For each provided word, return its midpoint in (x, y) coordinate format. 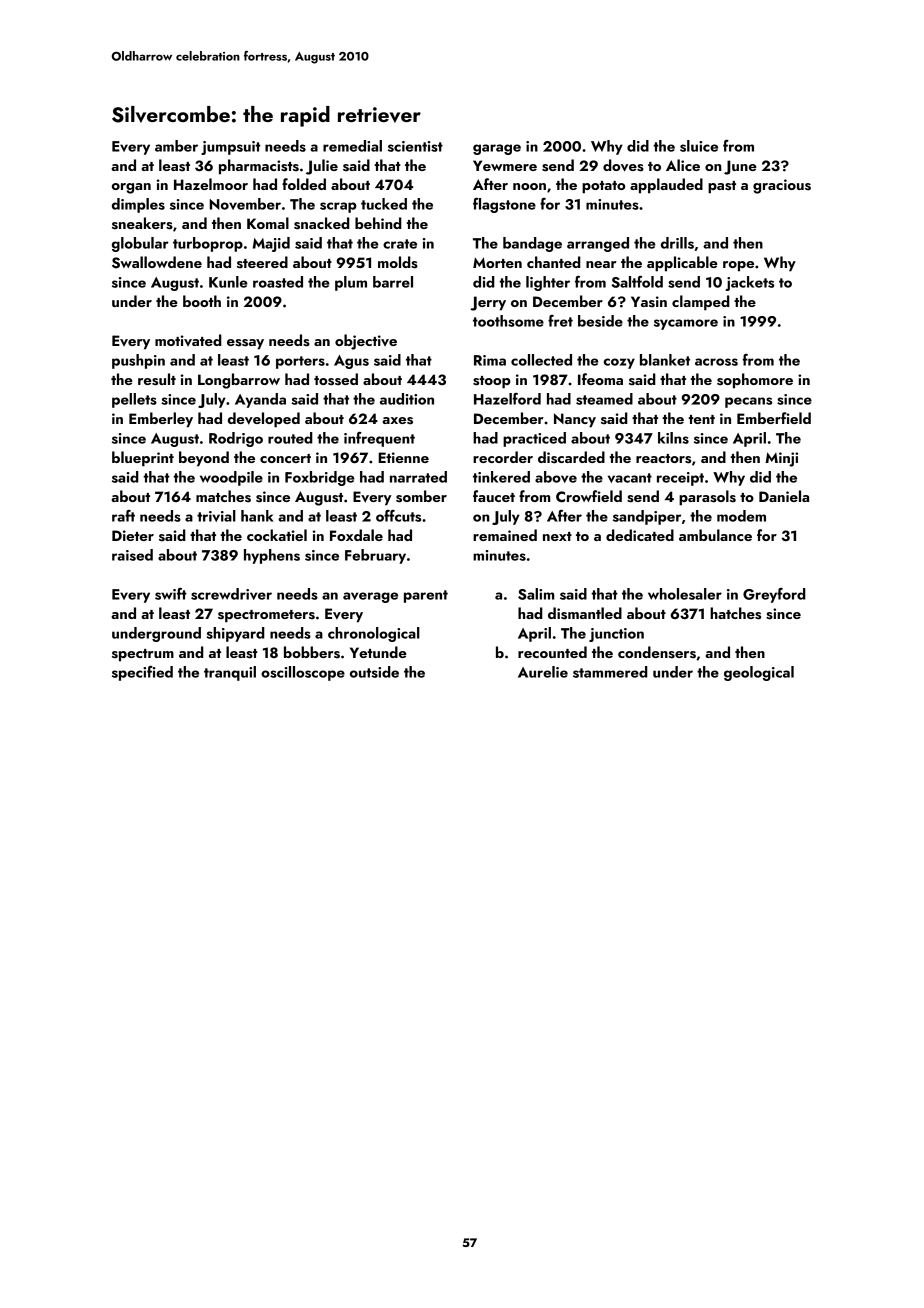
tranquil (230, 673)
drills (677, 243)
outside (374, 672)
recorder (503, 457)
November (245, 204)
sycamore (686, 324)
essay (245, 344)
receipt (680, 479)
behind (378, 223)
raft (123, 516)
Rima (490, 360)
